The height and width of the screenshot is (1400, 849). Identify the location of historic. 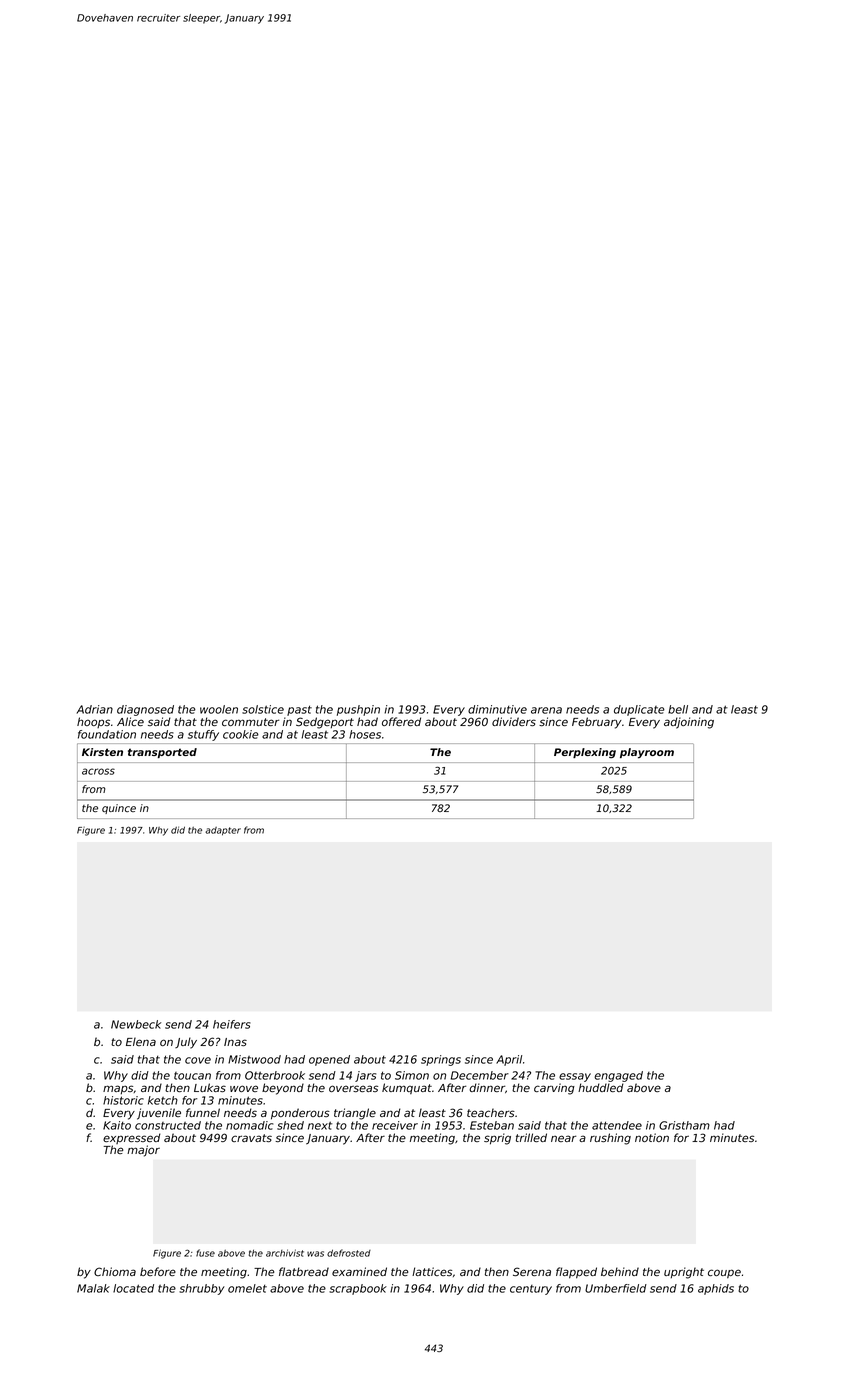
(123, 1100).
